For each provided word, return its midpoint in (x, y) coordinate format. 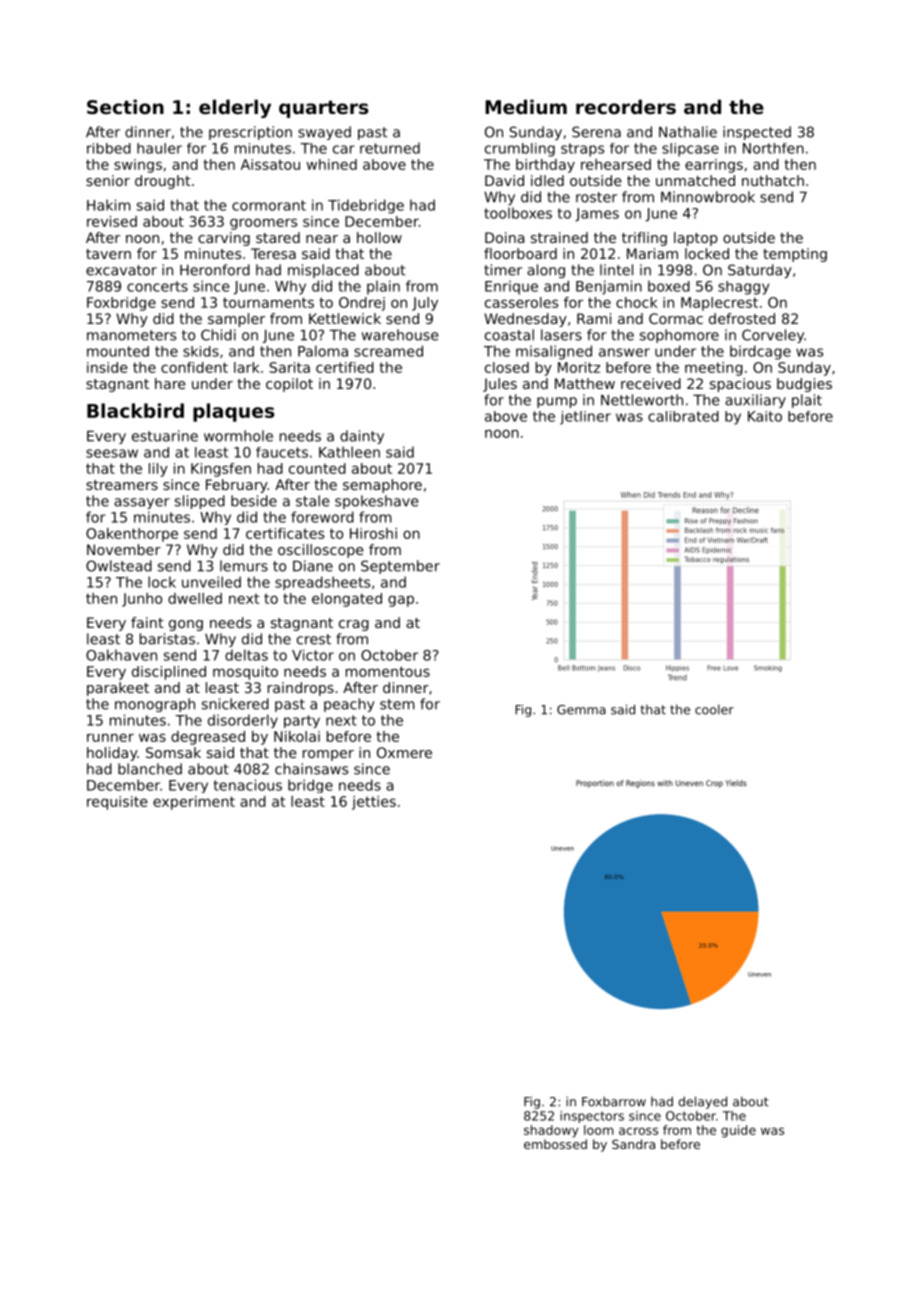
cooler (714, 709)
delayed (702, 1102)
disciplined (169, 673)
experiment (194, 803)
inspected (757, 133)
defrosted (742, 318)
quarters (323, 109)
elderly (235, 108)
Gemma (581, 710)
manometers (131, 335)
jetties (374, 803)
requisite (117, 803)
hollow (379, 237)
